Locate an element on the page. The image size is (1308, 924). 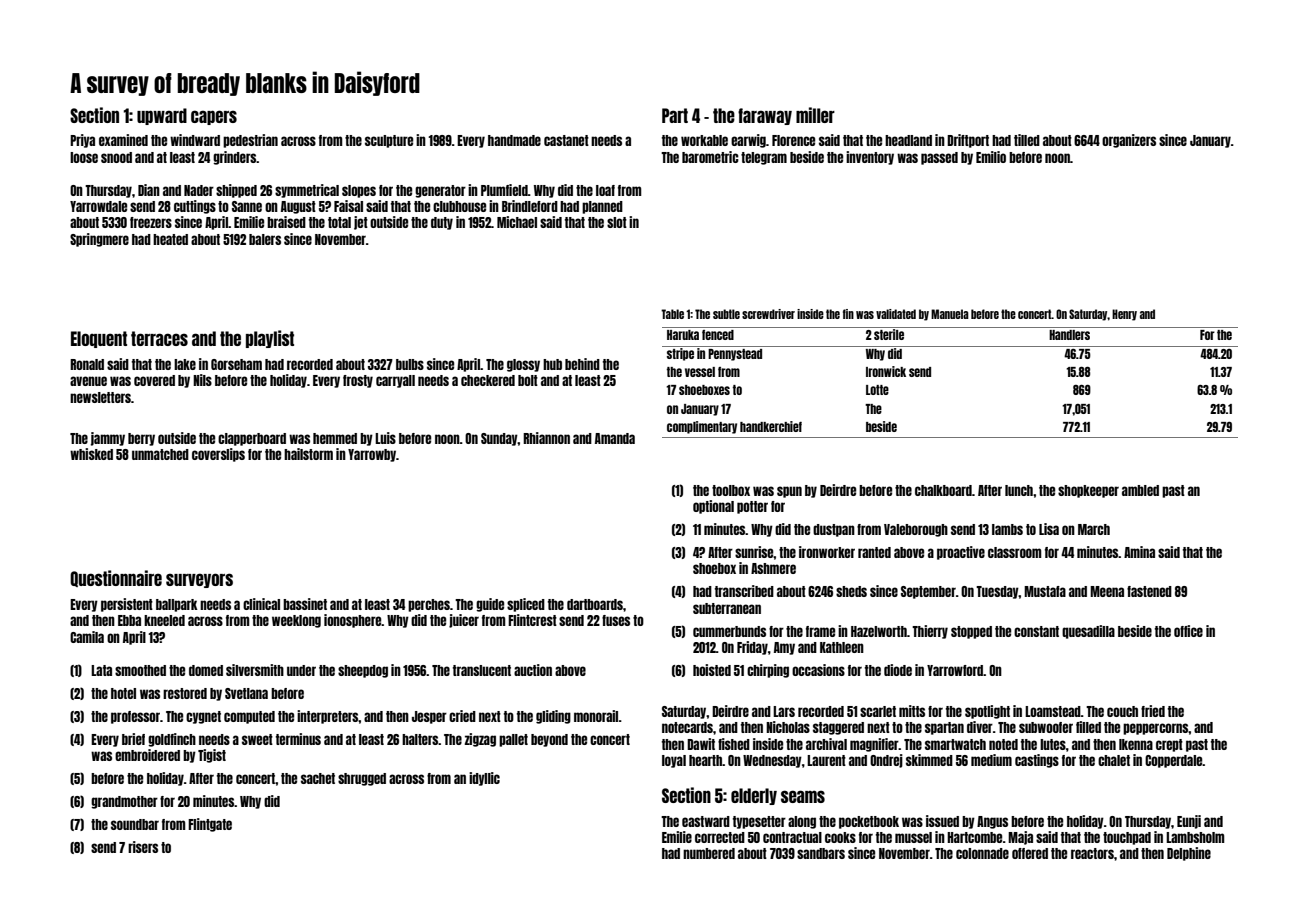
dustpan is located at coordinates (834, 530).
